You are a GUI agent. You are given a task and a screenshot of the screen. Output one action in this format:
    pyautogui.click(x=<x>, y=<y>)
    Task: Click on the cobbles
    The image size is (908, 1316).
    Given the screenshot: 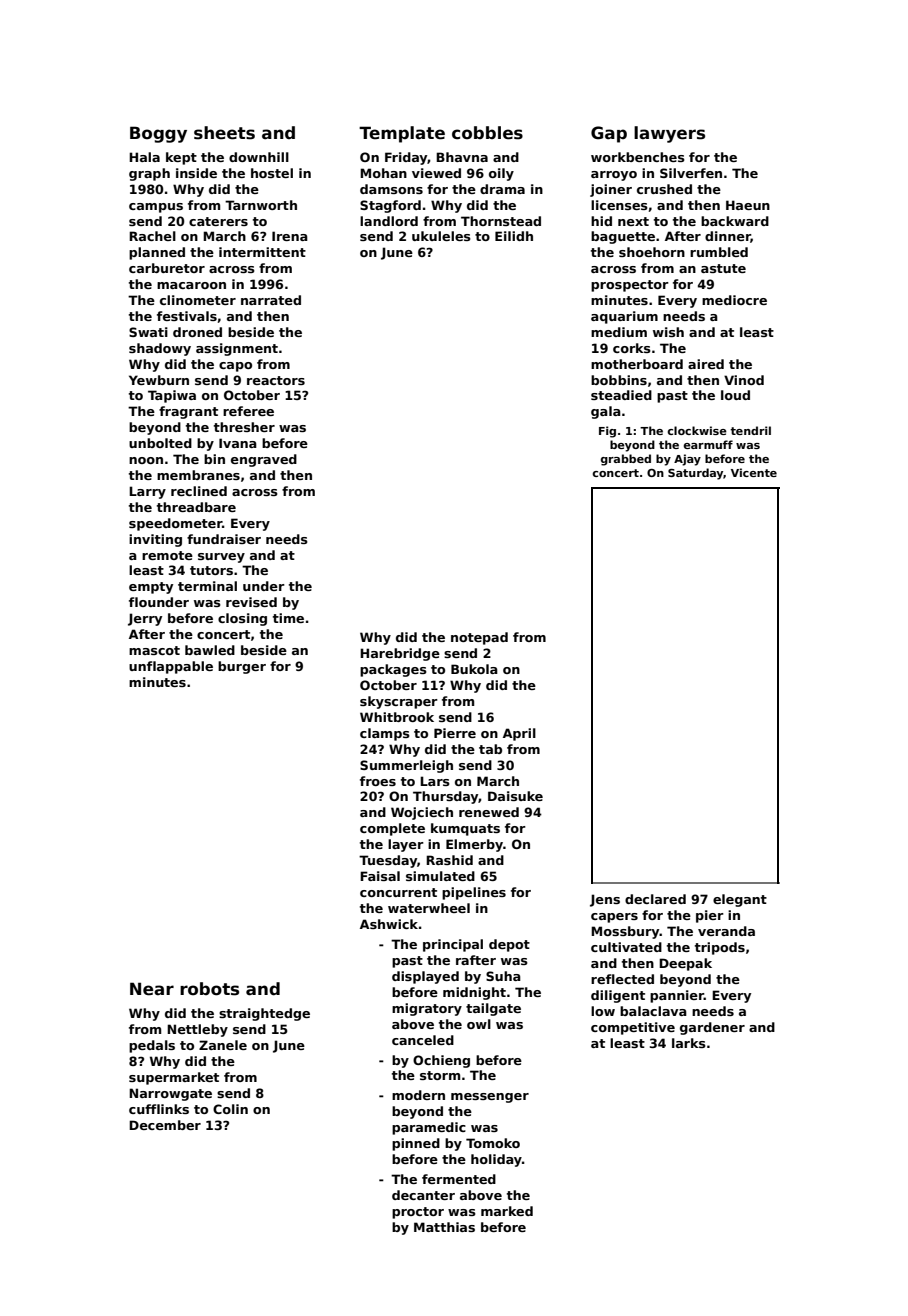 What is the action you would take?
    pyautogui.click(x=487, y=133)
